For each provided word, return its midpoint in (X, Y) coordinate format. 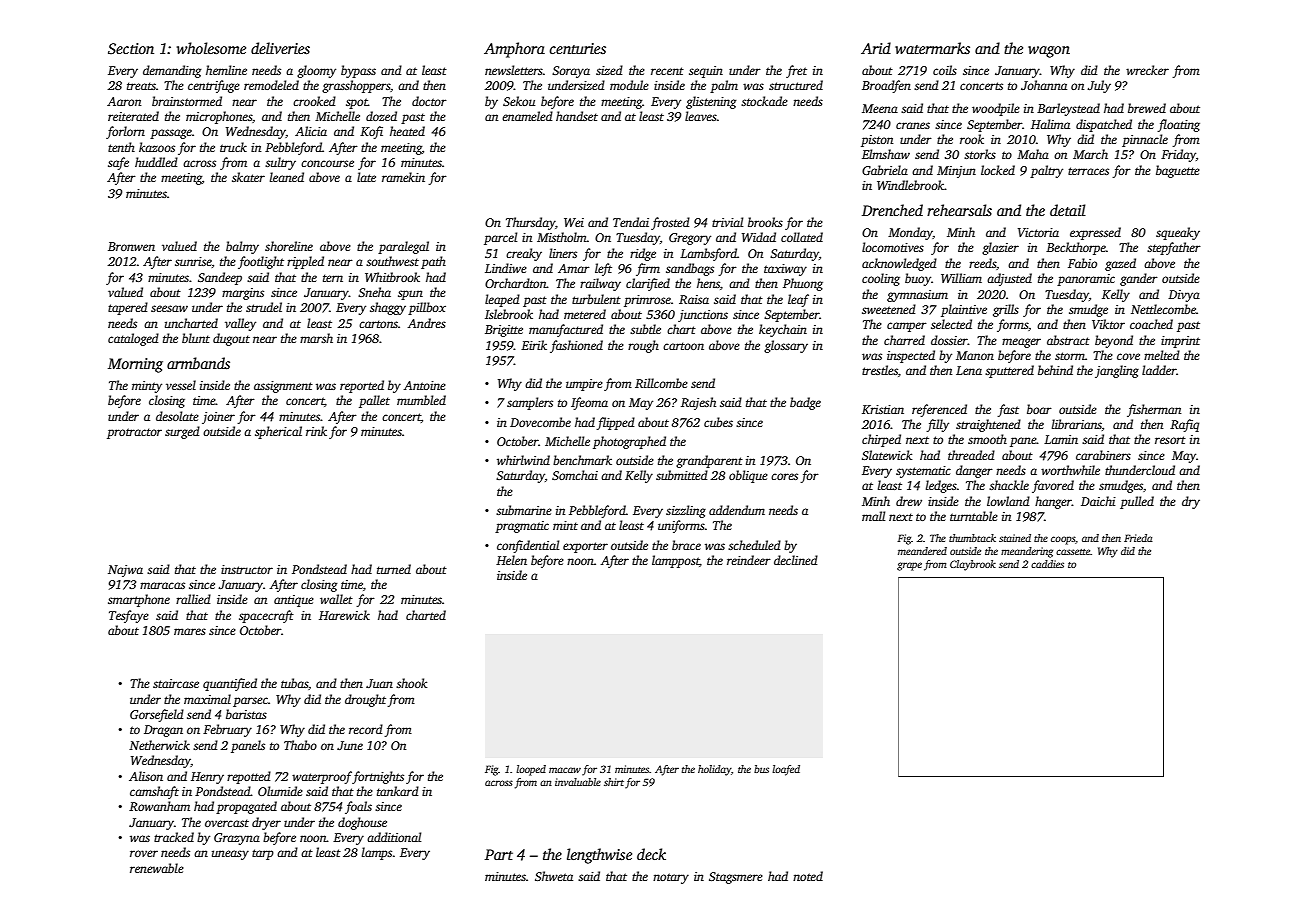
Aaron (124, 101)
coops (1063, 540)
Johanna (1044, 85)
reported (362, 386)
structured (796, 85)
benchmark (582, 460)
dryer (266, 823)
